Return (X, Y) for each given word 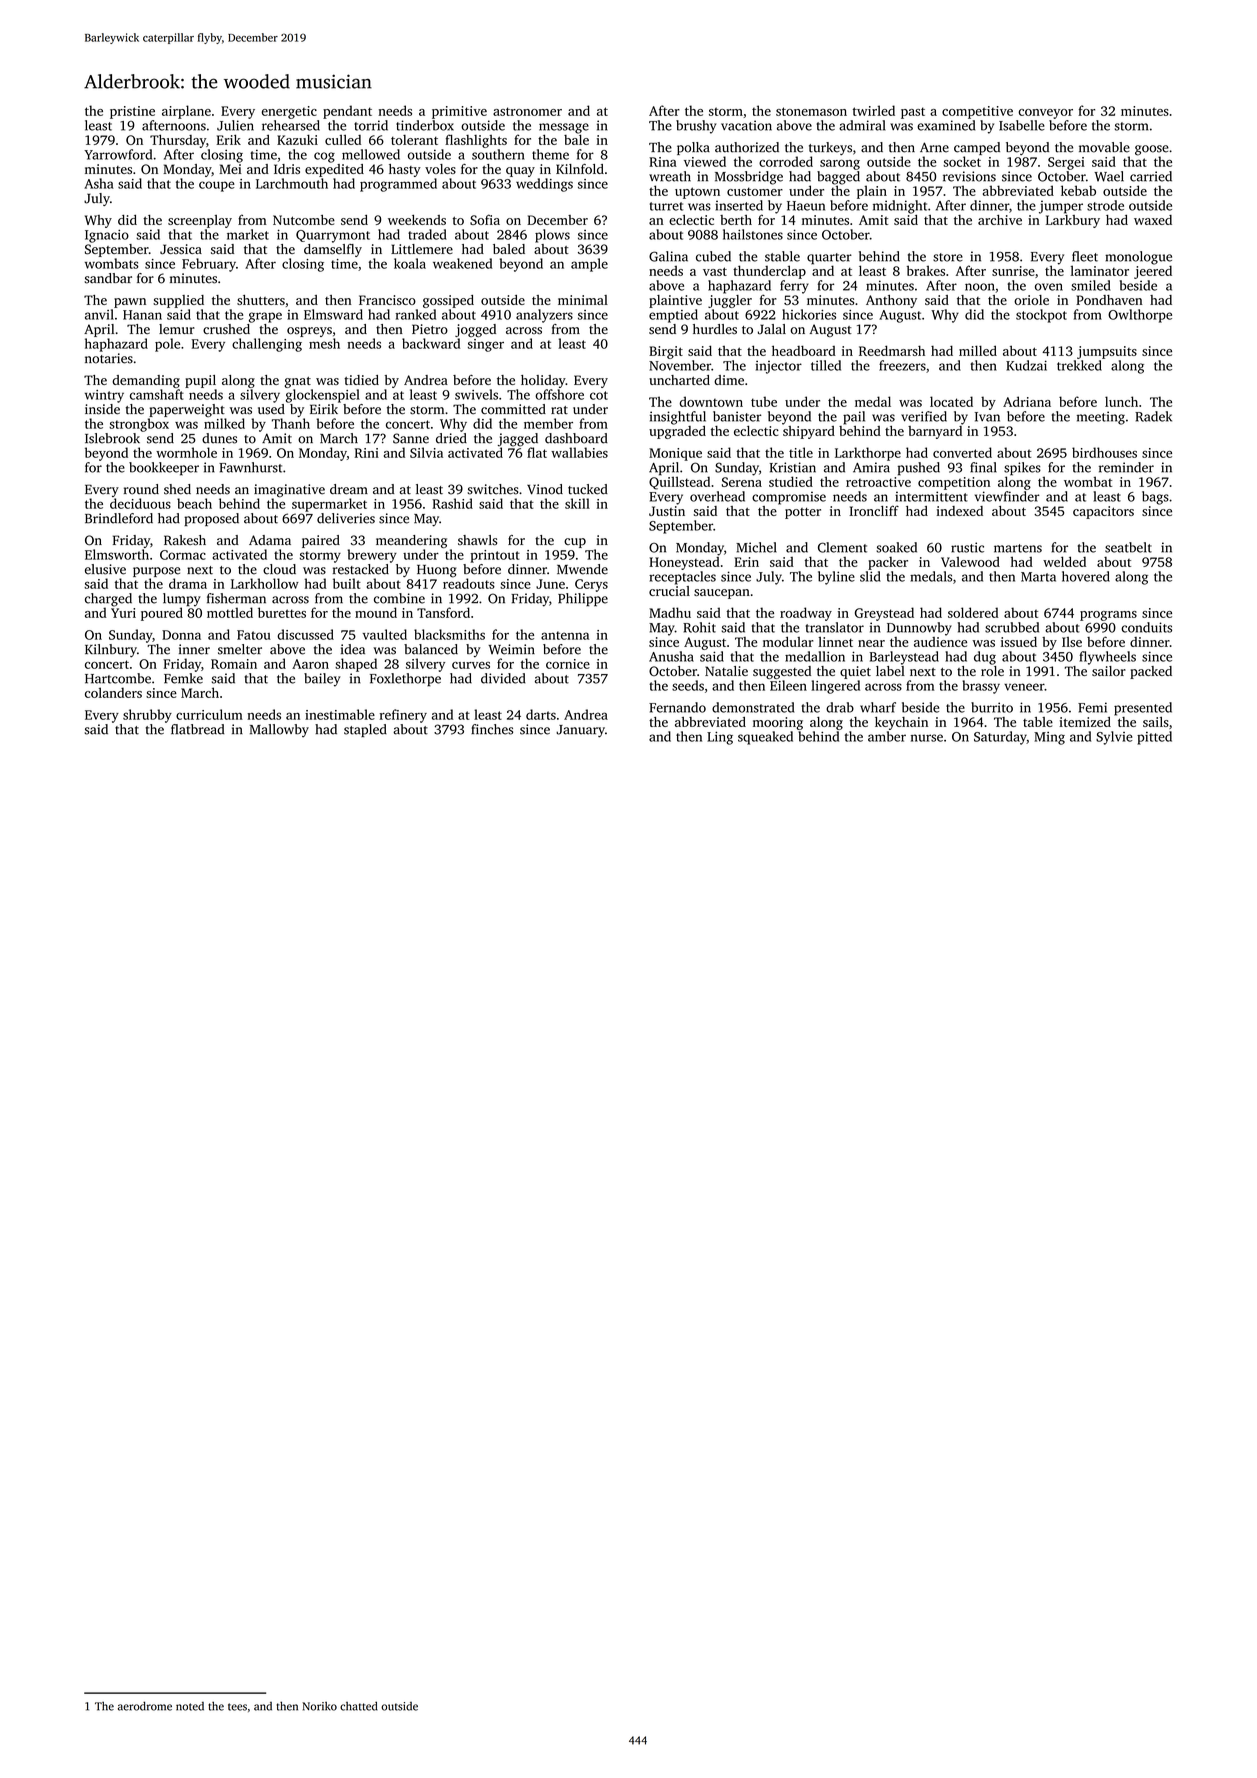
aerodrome (145, 1706)
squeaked (765, 738)
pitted (1154, 738)
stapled (365, 730)
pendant (347, 112)
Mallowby (279, 730)
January (580, 731)
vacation (746, 125)
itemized (1085, 722)
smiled (1091, 285)
